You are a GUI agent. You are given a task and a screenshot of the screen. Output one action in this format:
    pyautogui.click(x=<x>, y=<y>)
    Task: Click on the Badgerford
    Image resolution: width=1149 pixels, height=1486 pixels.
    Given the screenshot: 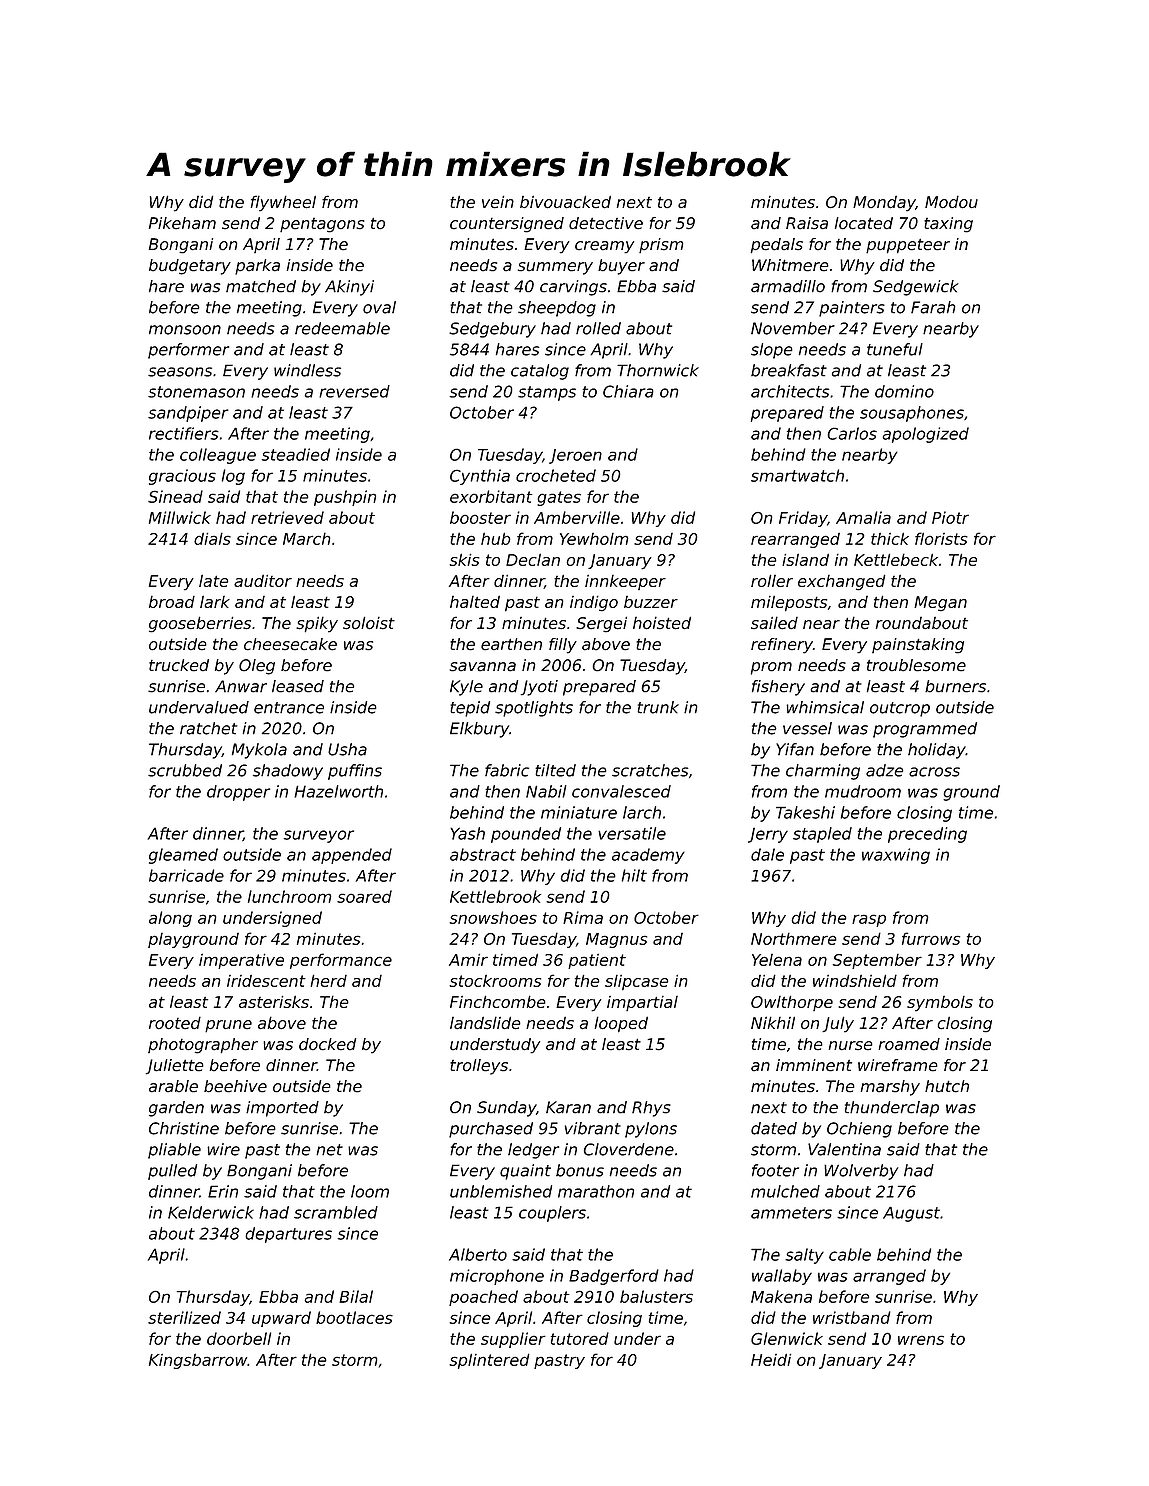 What is the action you would take?
    pyautogui.click(x=614, y=1277)
